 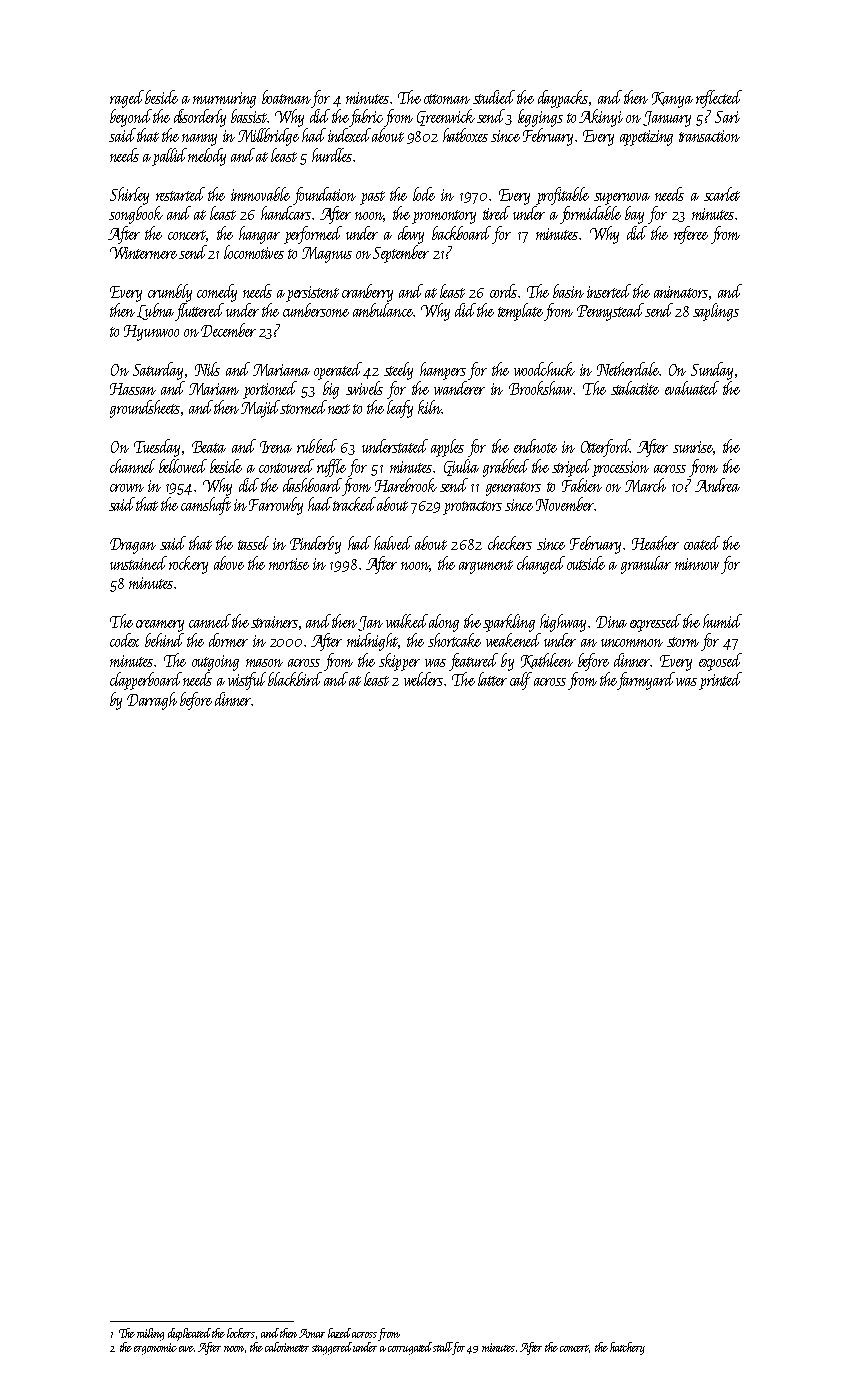 What do you see at coordinates (124, 640) in the screenshot?
I see `codex` at bounding box center [124, 640].
